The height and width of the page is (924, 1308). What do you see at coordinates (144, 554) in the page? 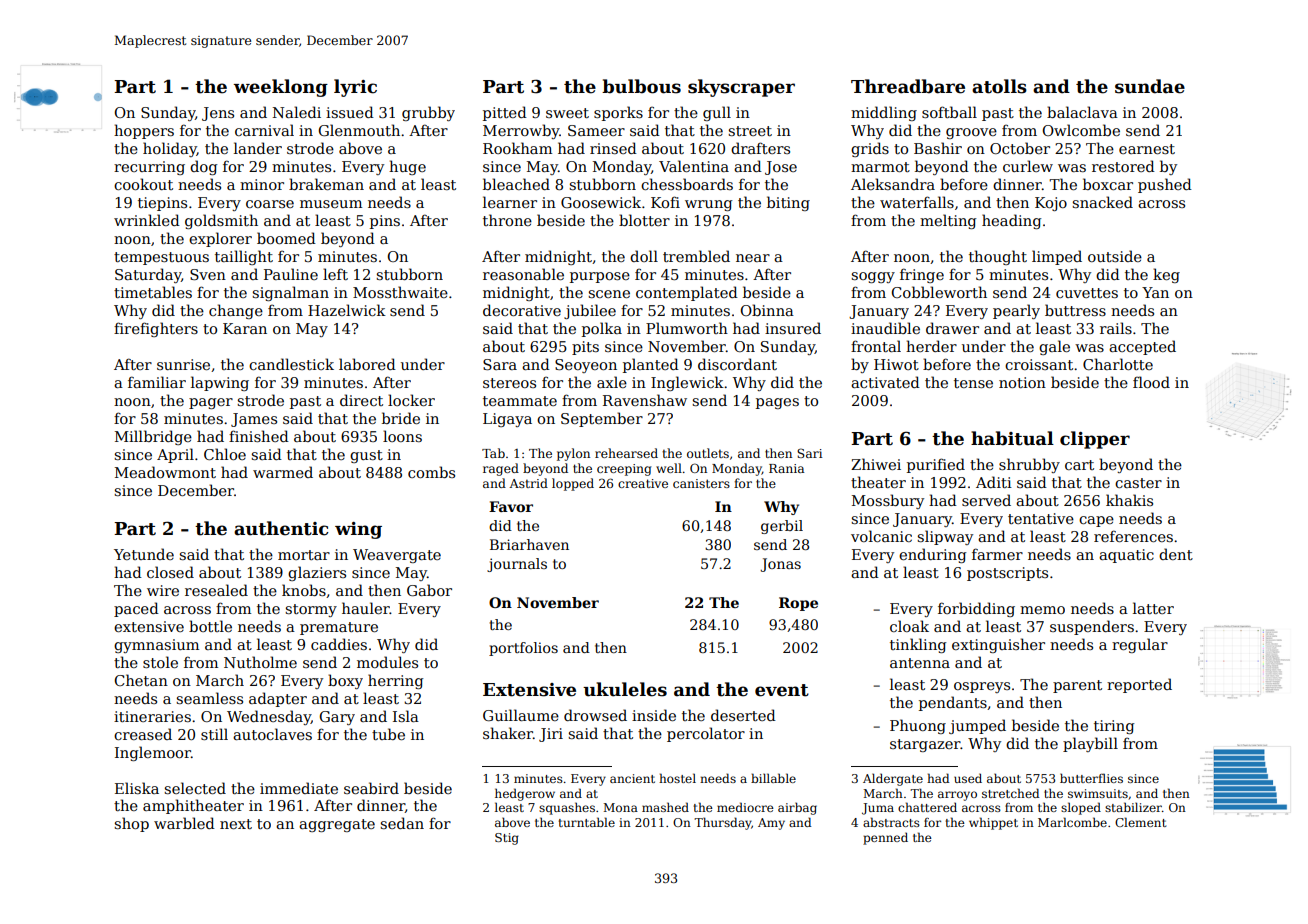
I see `Yetunde` at bounding box center [144, 554].
